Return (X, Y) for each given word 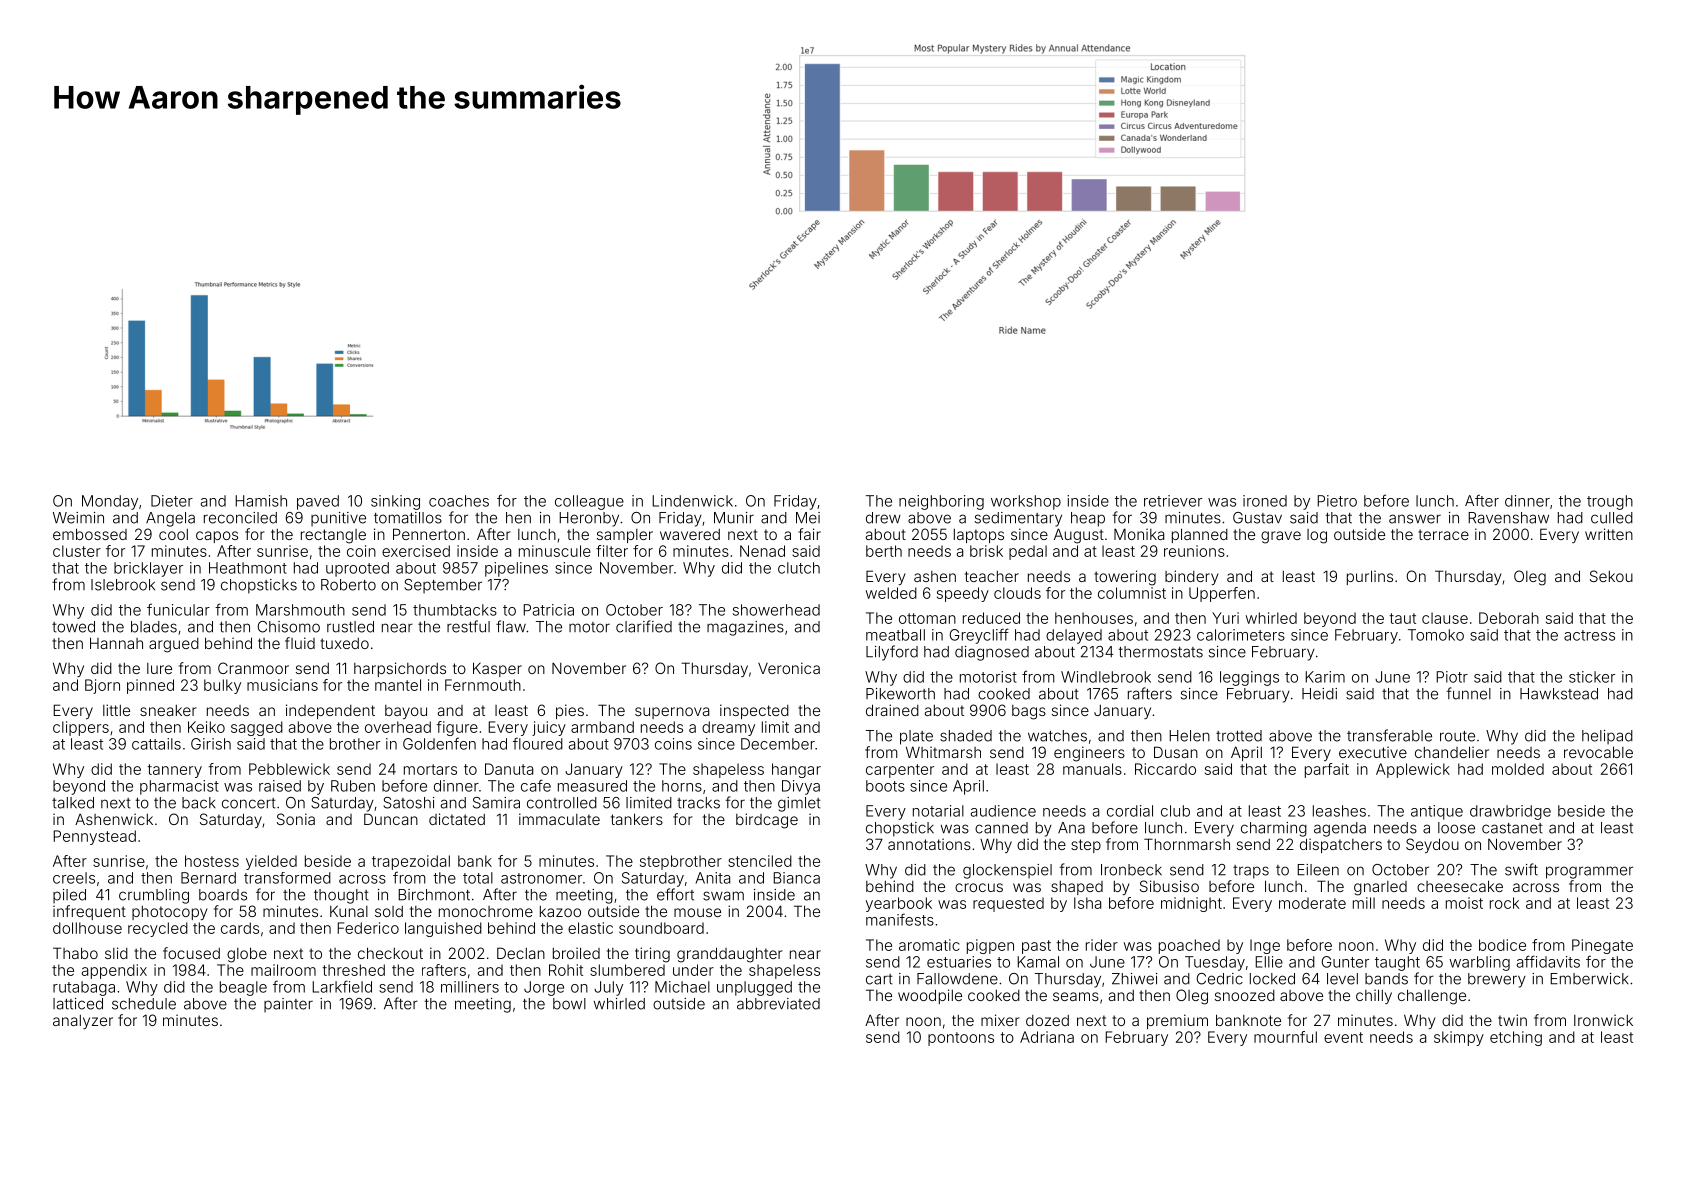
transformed (287, 878)
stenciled (760, 861)
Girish (211, 744)
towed (73, 627)
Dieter (172, 501)
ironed (1265, 501)
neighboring (941, 502)
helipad (1607, 737)
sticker (1592, 677)
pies (570, 711)
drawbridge (1510, 812)
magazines (745, 628)
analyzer (83, 1022)
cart (879, 979)
